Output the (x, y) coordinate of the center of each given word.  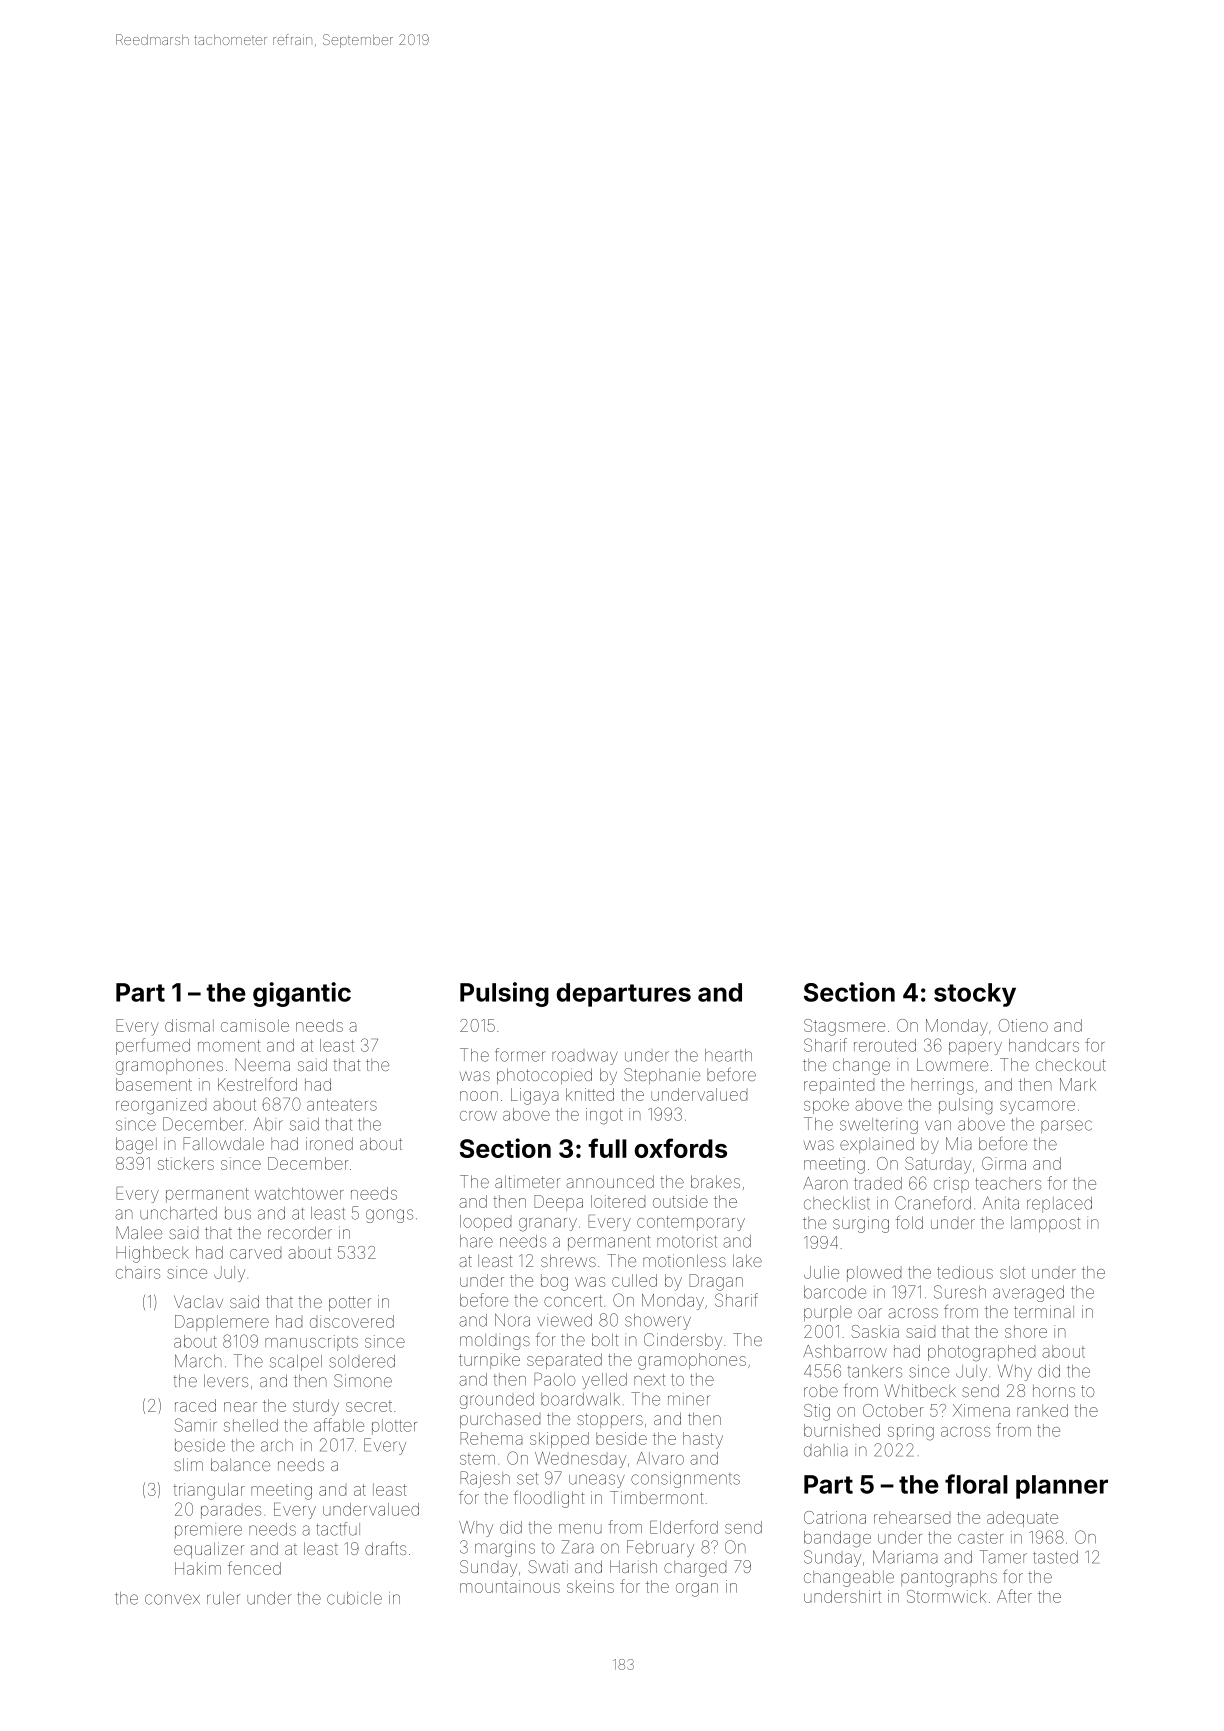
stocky (975, 995)
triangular (209, 1491)
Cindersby (683, 1341)
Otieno (1023, 1025)
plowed (874, 1274)
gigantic (302, 994)
